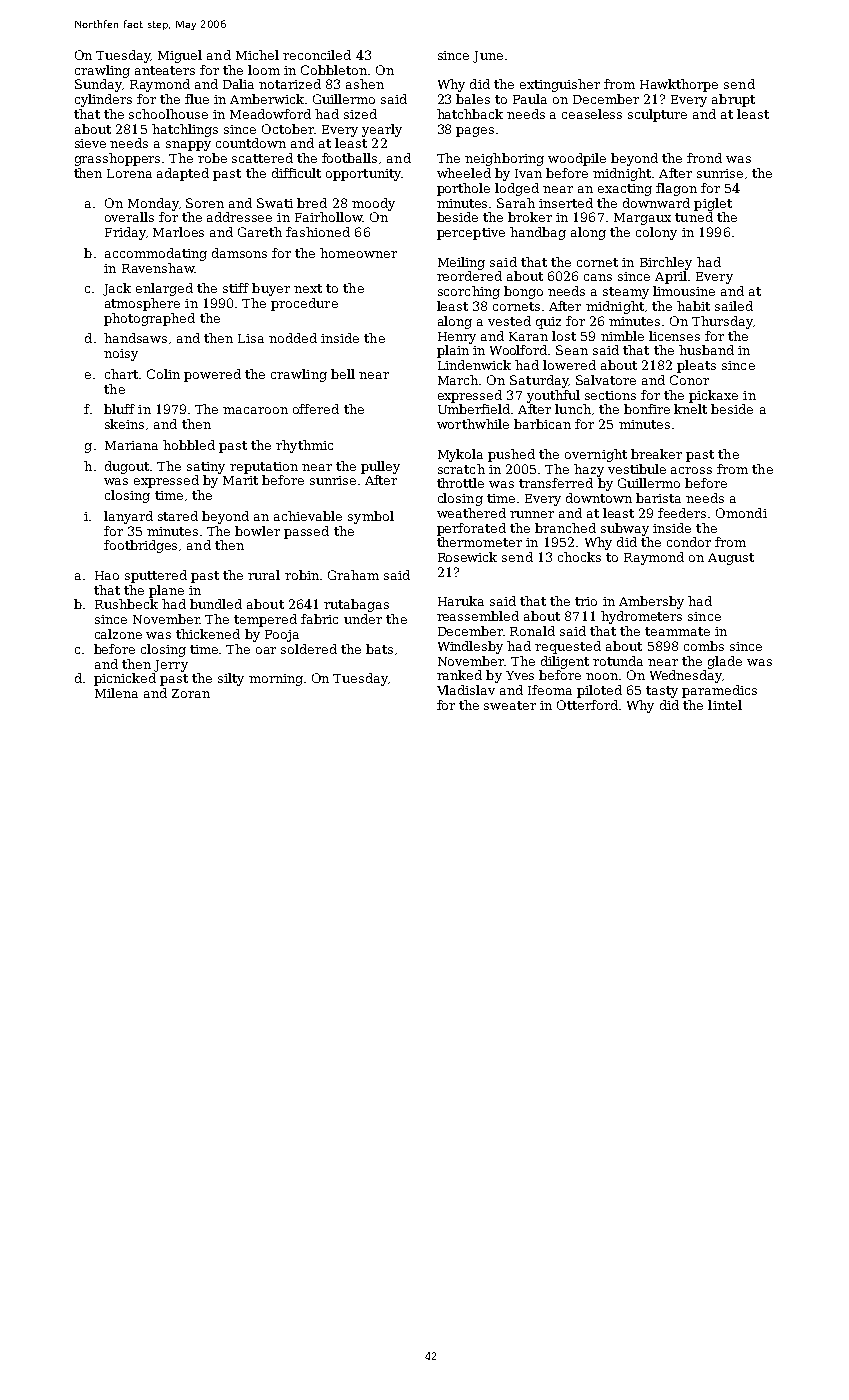 This page has height=1400, width=849. Describe the element at coordinates (358, 253) in the page. I see `homeowner` at that location.
